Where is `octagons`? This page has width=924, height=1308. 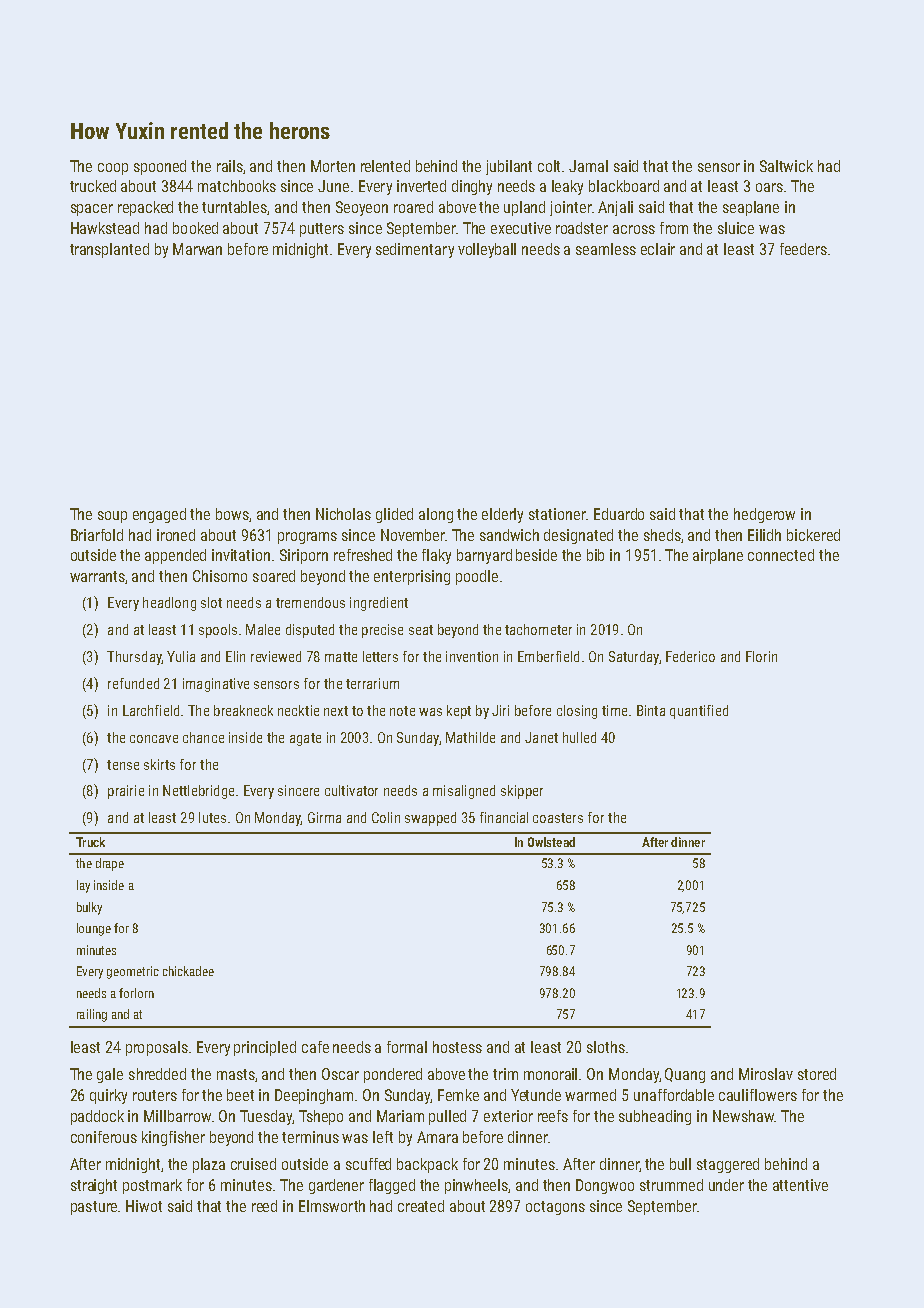 octagons is located at coordinates (555, 1208).
